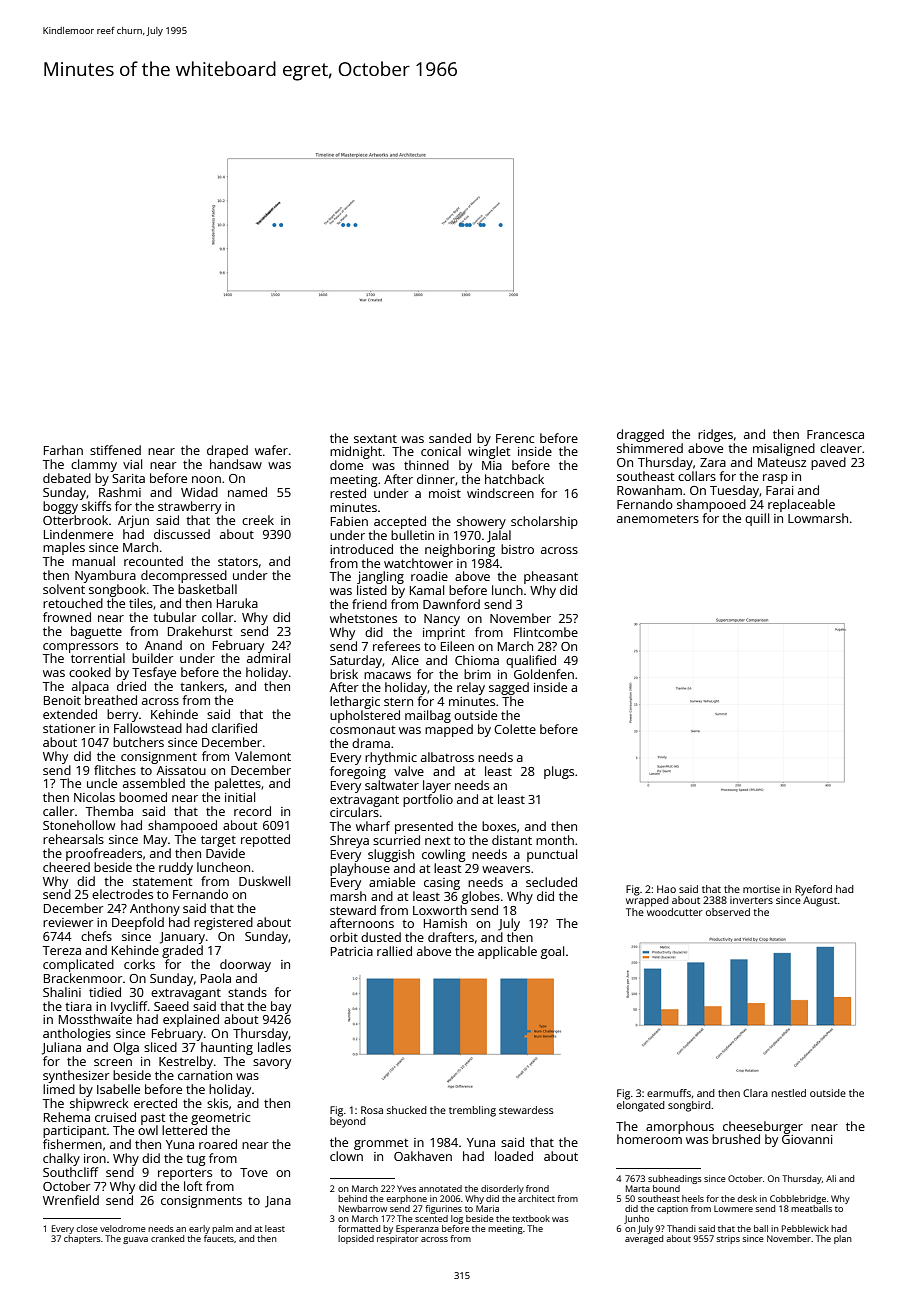  I want to click on hatchback, so click(514, 479).
